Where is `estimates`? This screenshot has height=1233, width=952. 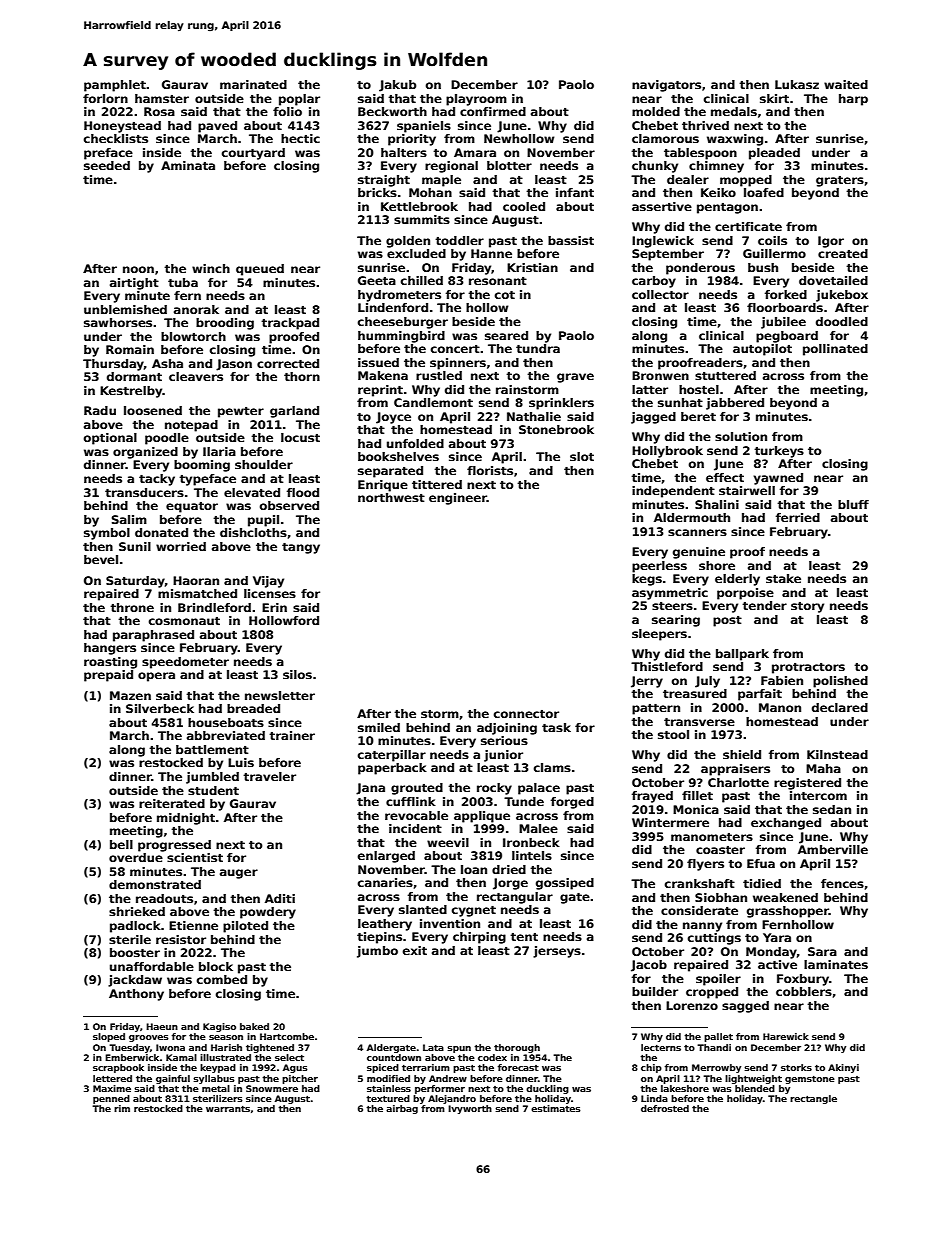 estimates is located at coordinates (556, 1108).
